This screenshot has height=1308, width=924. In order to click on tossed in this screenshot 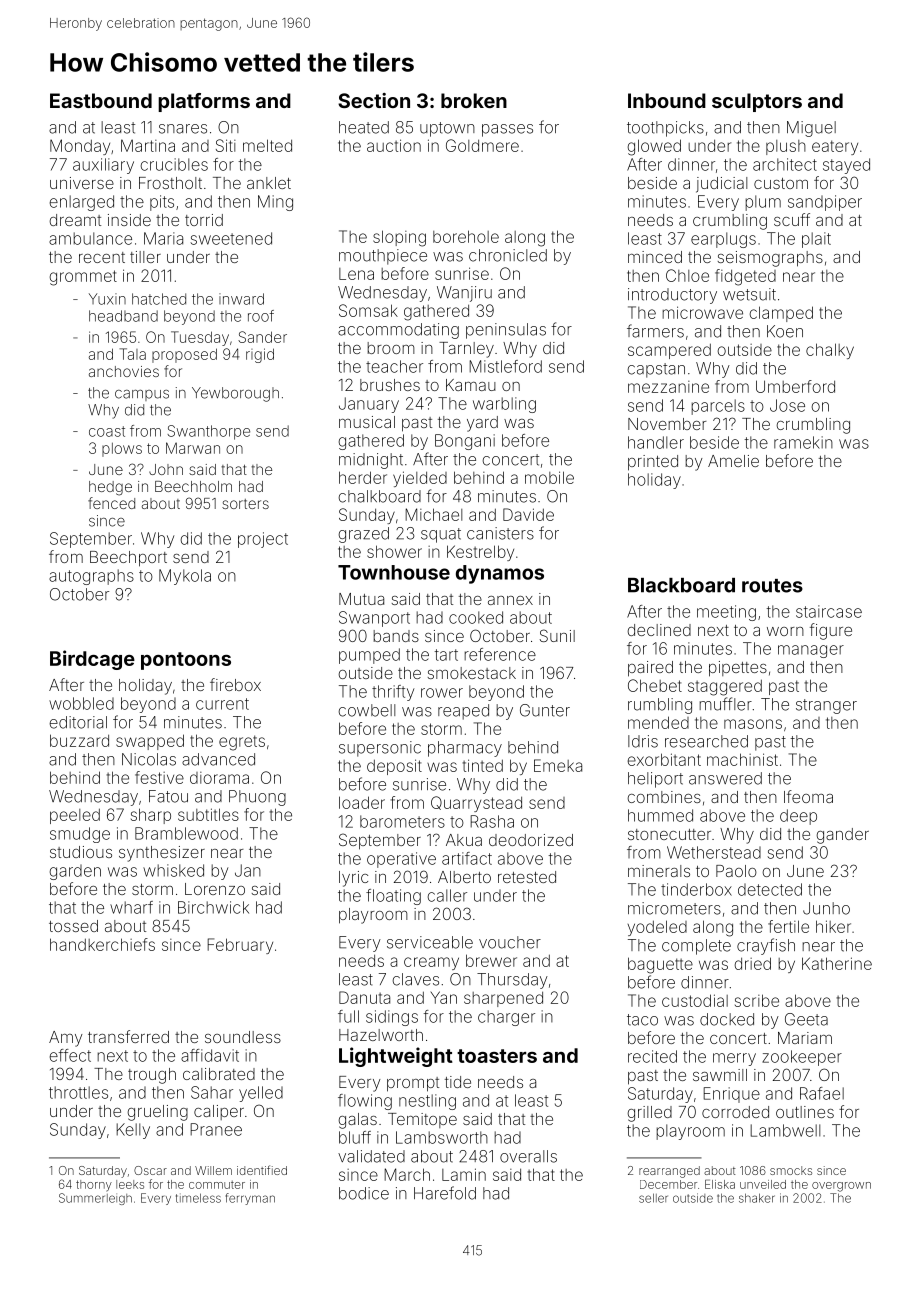, I will do `click(73, 926)`.
